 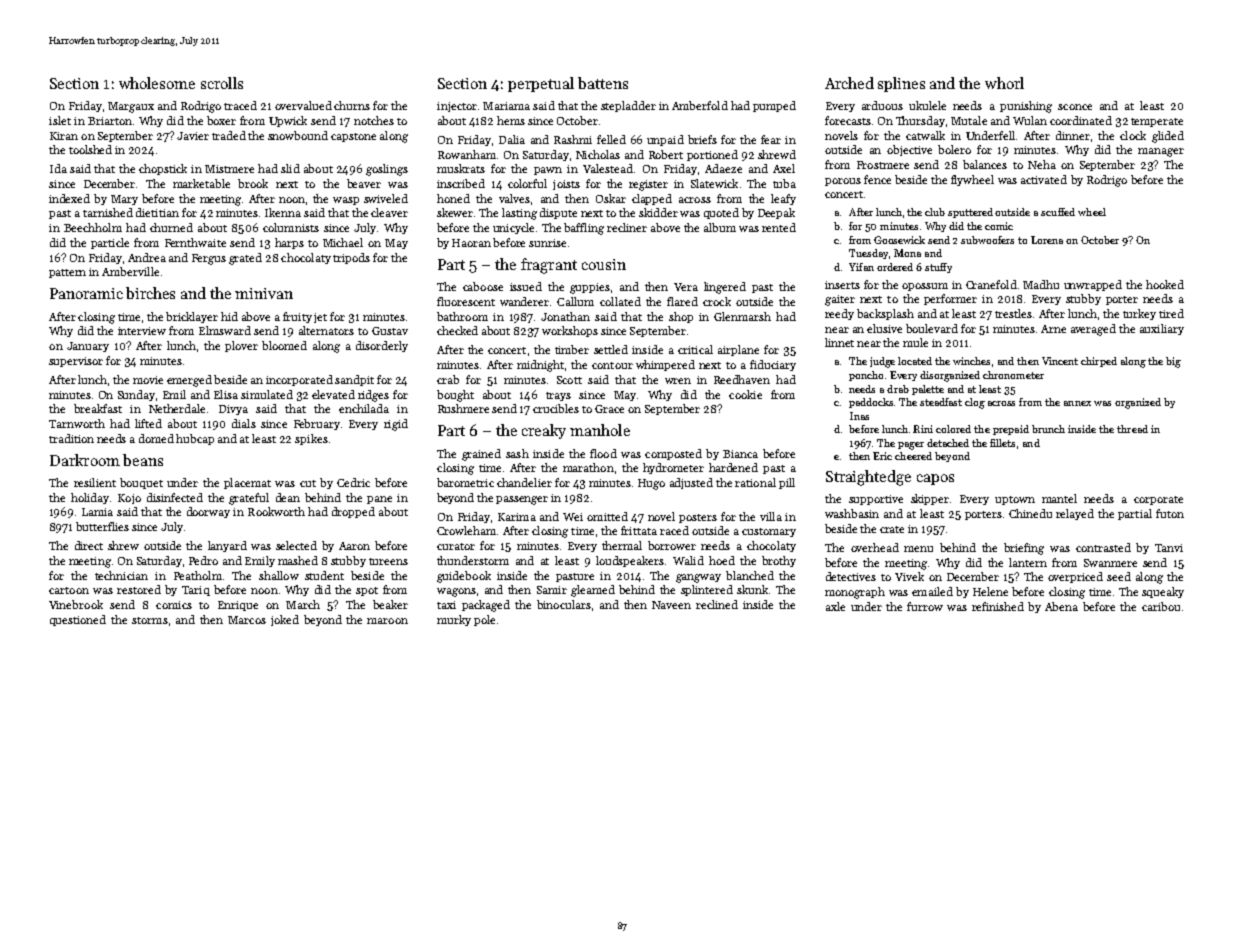 What do you see at coordinates (64, 136) in the screenshot?
I see `Kiran` at bounding box center [64, 136].
